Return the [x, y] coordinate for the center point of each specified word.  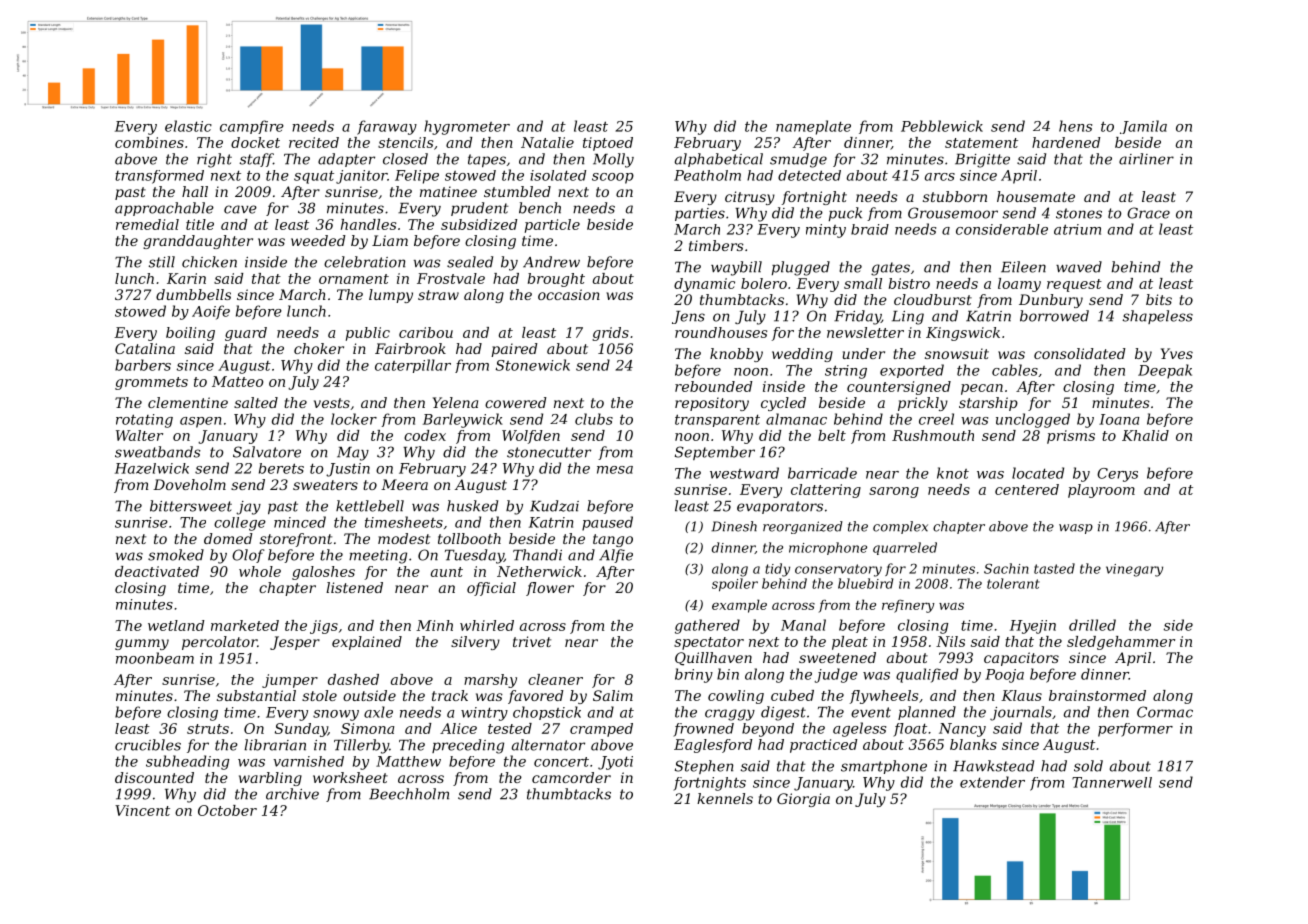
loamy [1019, 285]
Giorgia [803, 800]
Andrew [551, 262]
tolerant [1013, 583]
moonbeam [155, 658]
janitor [361, 177]
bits [1159, 299]
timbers [716, 245]
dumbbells [193, 294]
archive [292, 794]
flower [550, 589]
